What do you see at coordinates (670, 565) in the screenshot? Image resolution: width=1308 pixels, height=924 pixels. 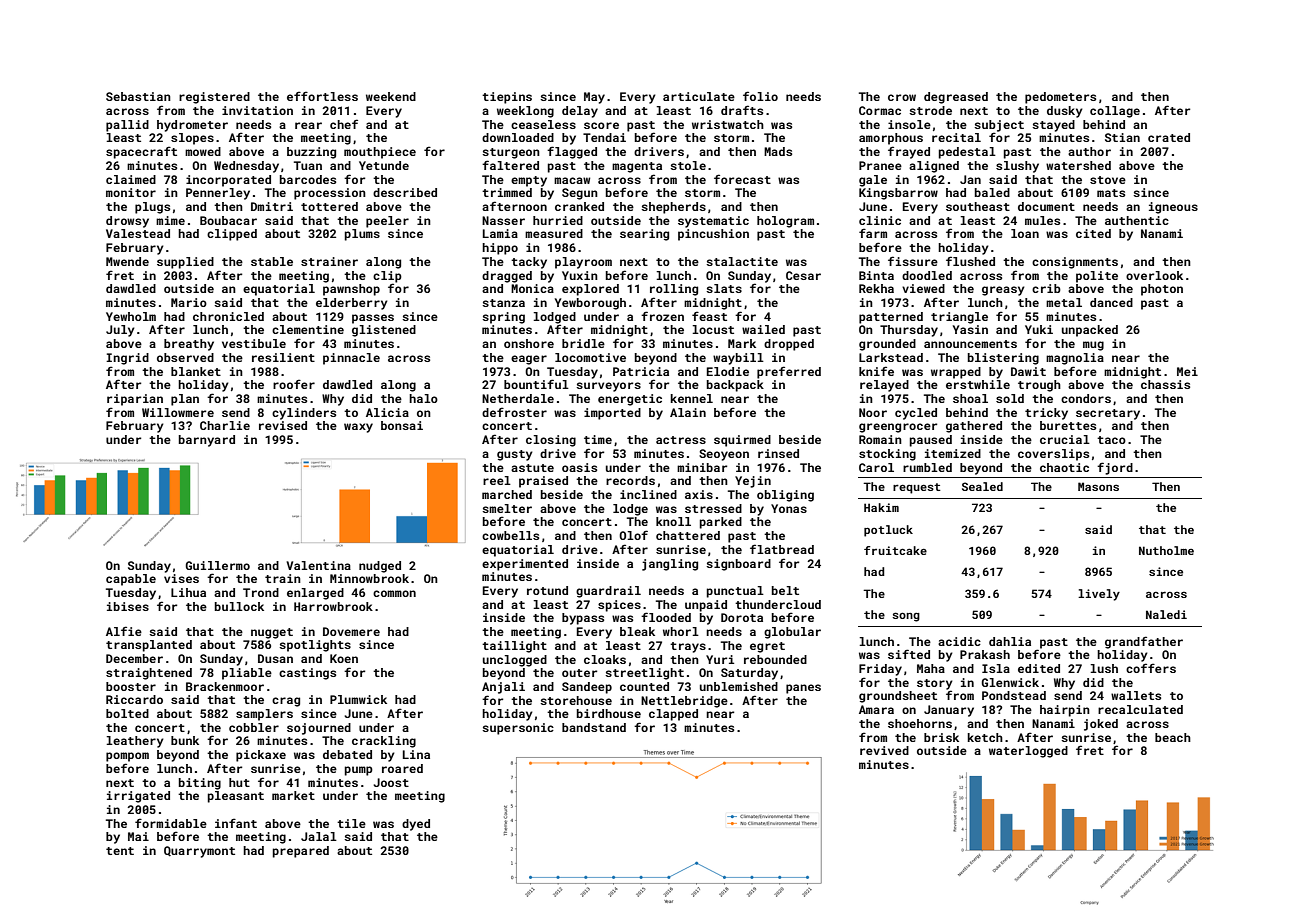 I see `jangling` at bounding box center [670, 565].
